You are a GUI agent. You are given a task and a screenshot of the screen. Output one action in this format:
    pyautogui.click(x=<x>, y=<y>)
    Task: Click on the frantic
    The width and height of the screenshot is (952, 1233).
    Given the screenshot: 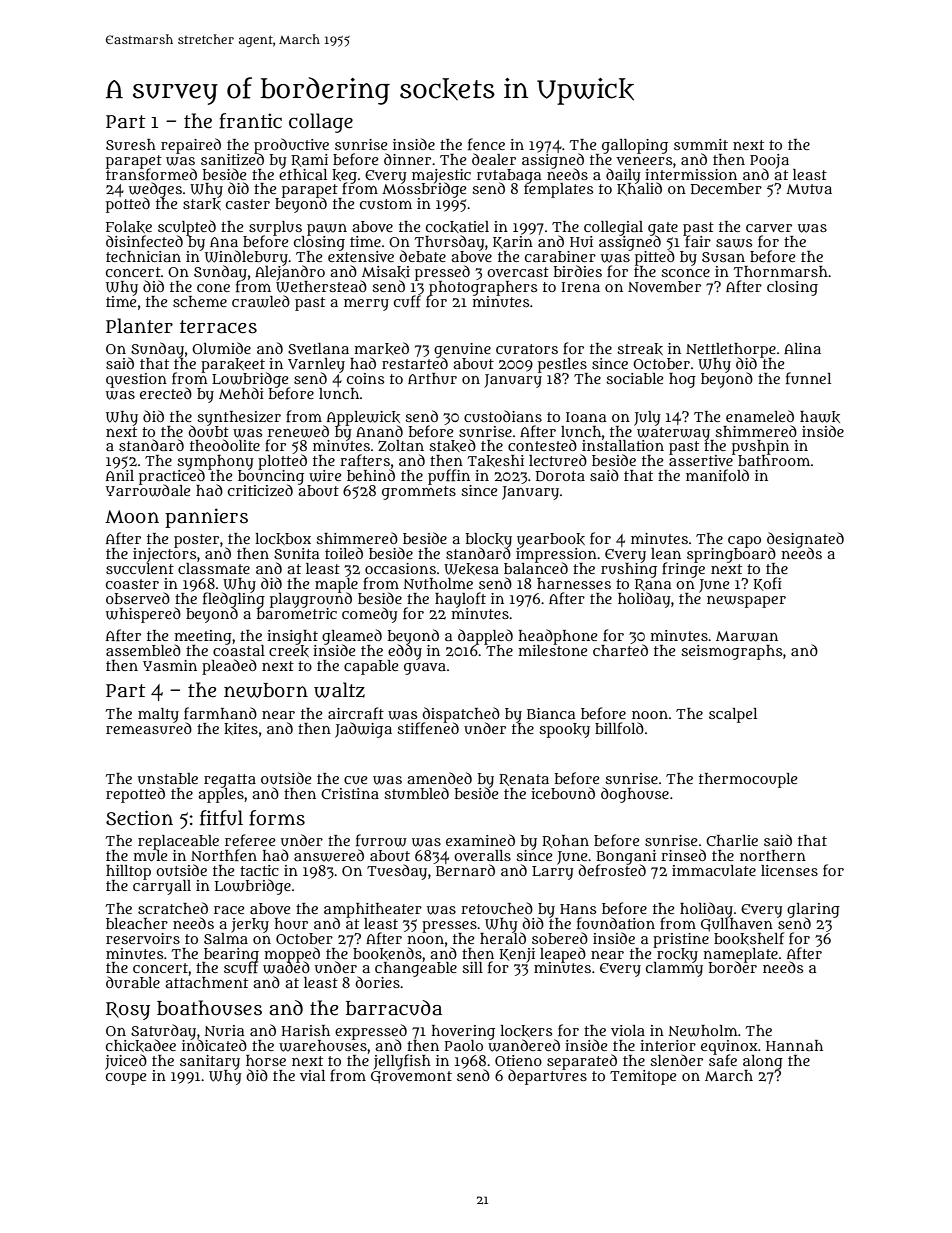 What is the action you would take?
    pyautogui.click(x=250, y=121)
